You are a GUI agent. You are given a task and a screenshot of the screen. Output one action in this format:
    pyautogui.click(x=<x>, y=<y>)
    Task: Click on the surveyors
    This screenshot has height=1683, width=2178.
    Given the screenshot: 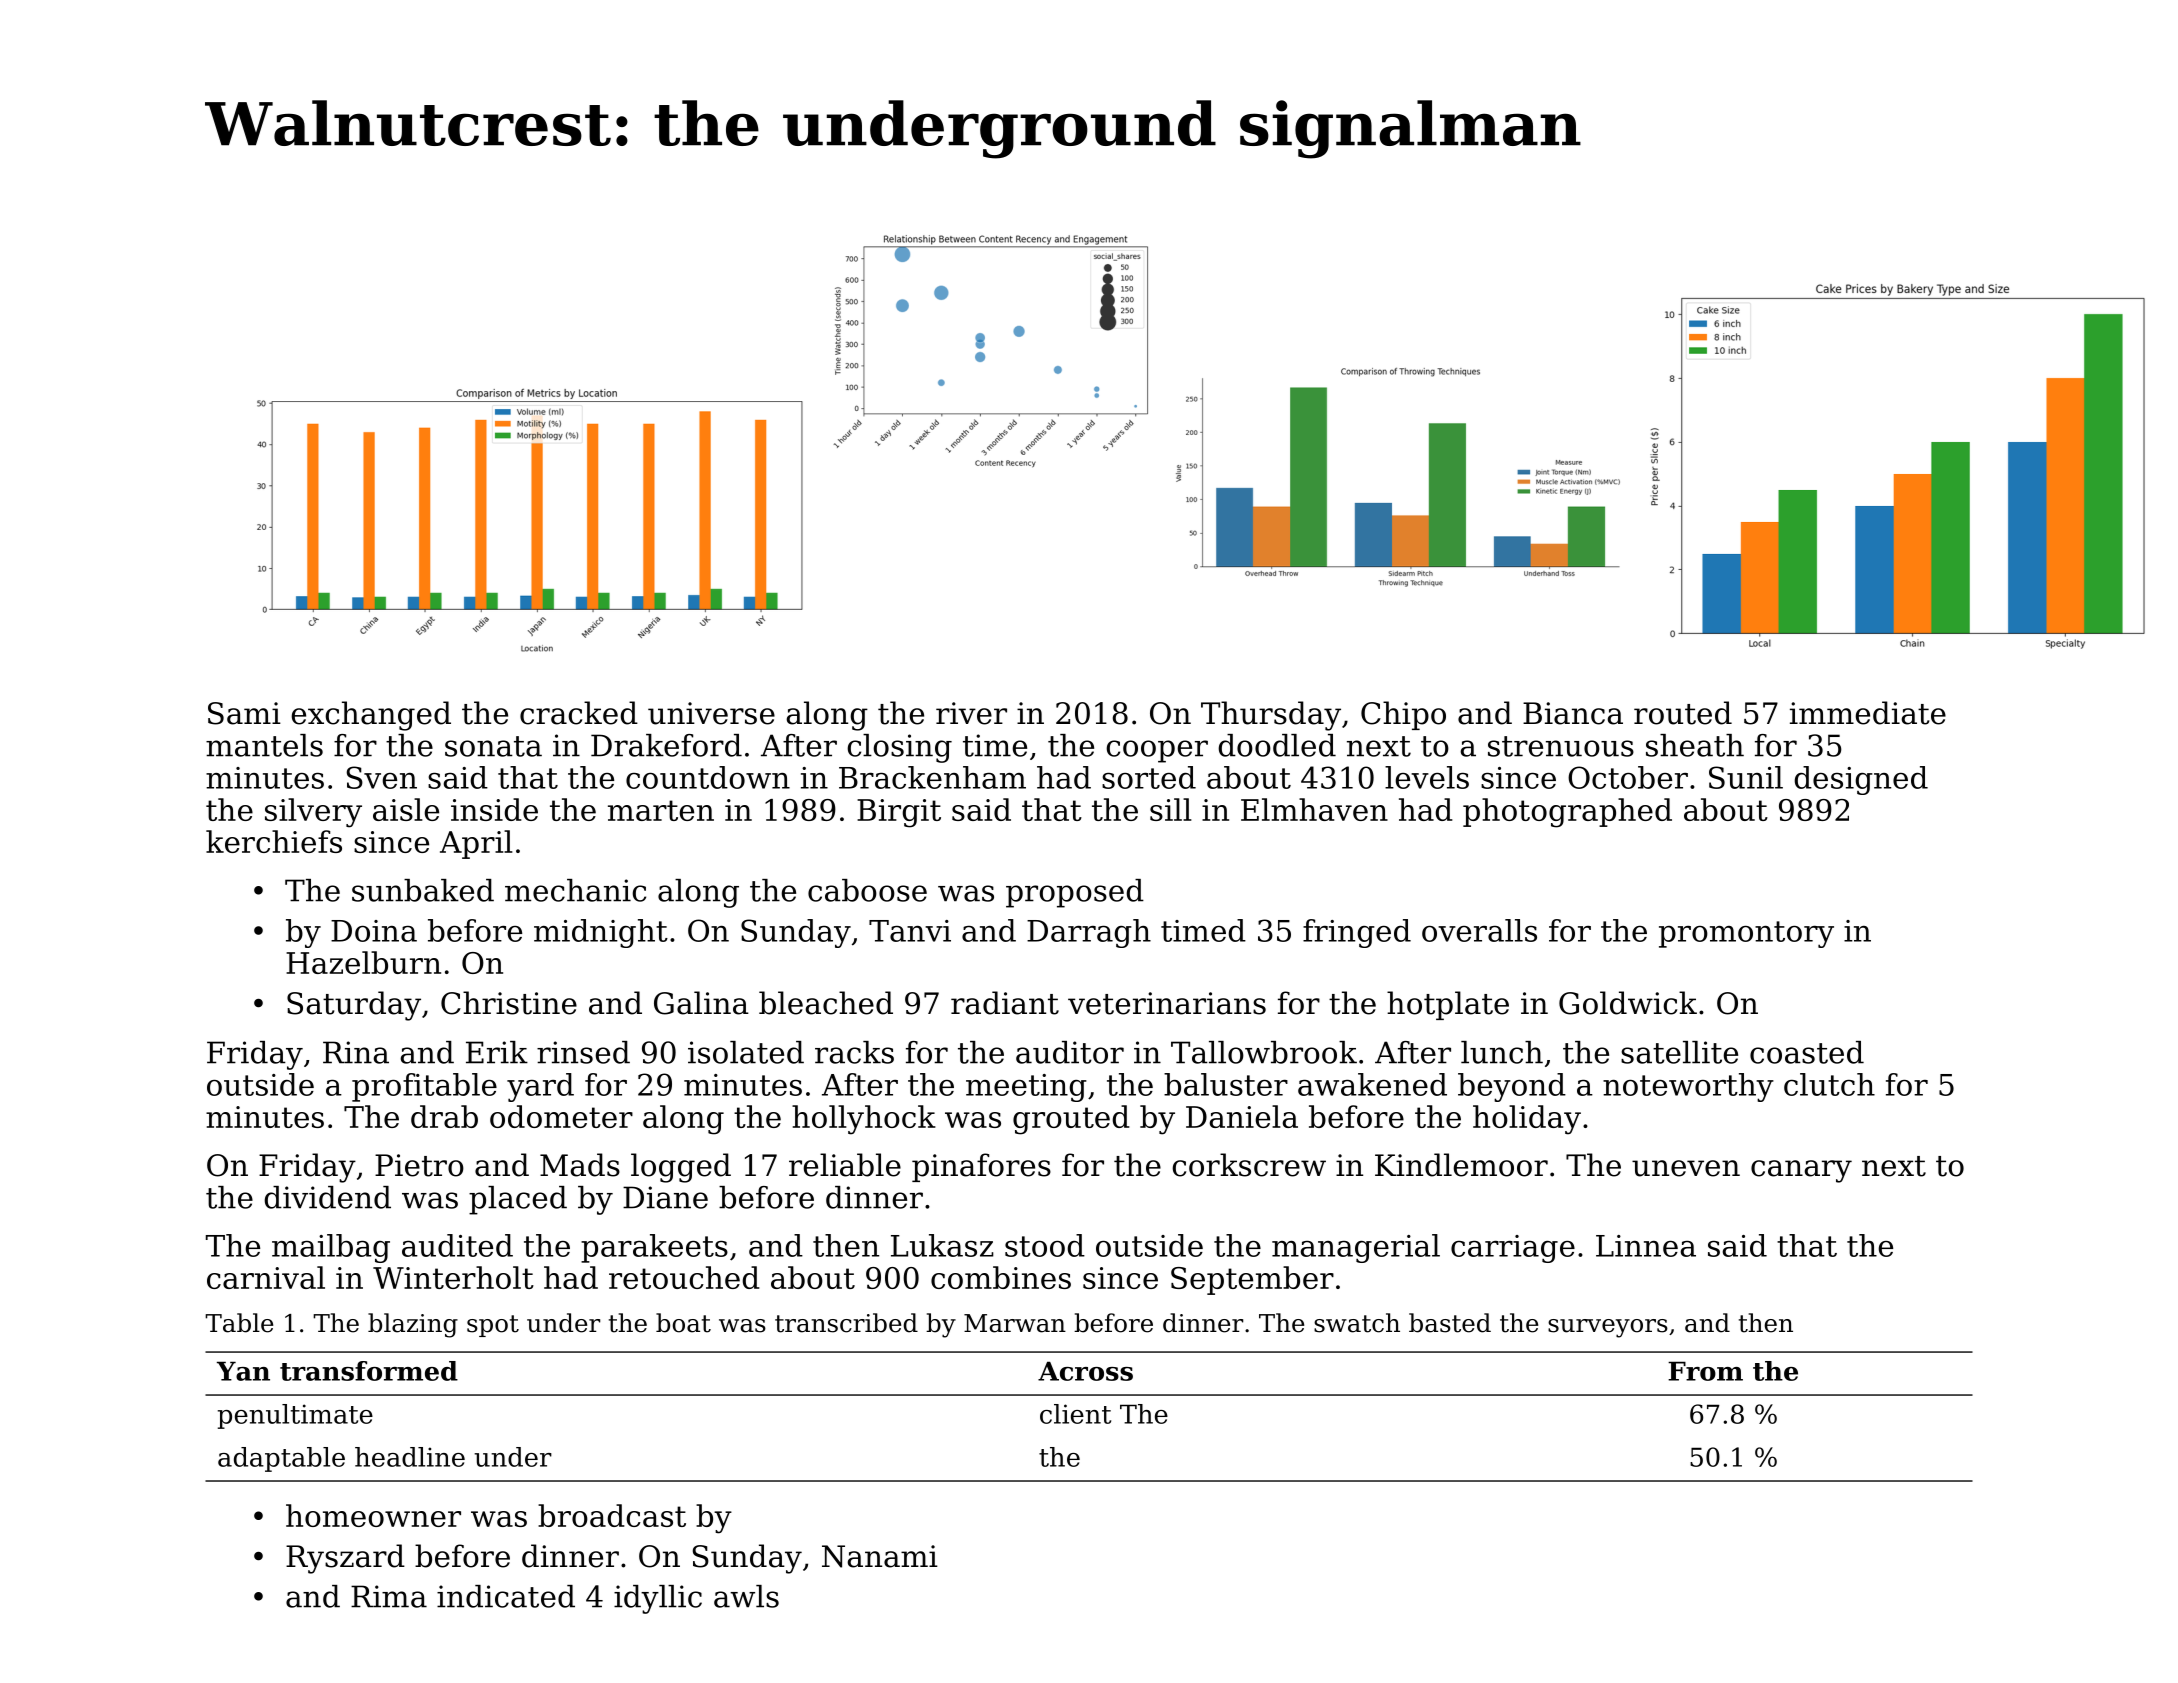 What is the action you would take?
    pyautogui.click(x=1608, y=1328)
